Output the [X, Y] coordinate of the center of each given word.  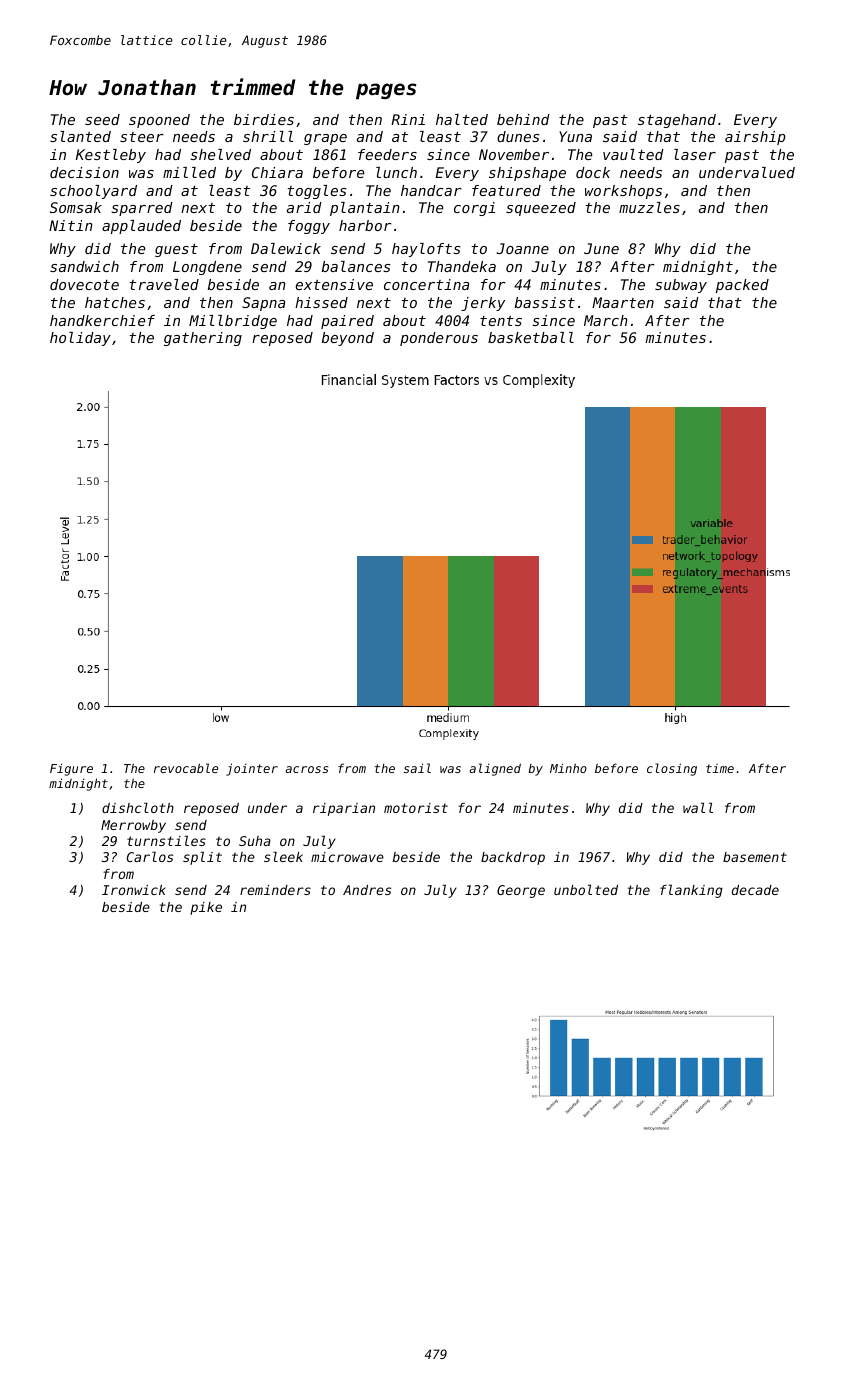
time [720, 768]
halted [462, 119]
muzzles [649, 207]
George [521, 891]
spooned [159, 121]
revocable [186, 768]
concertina [426, 284]
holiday [80, 339]
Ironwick [134, 890]
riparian [344, 809]
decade [755, 890]
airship [755, 138]
